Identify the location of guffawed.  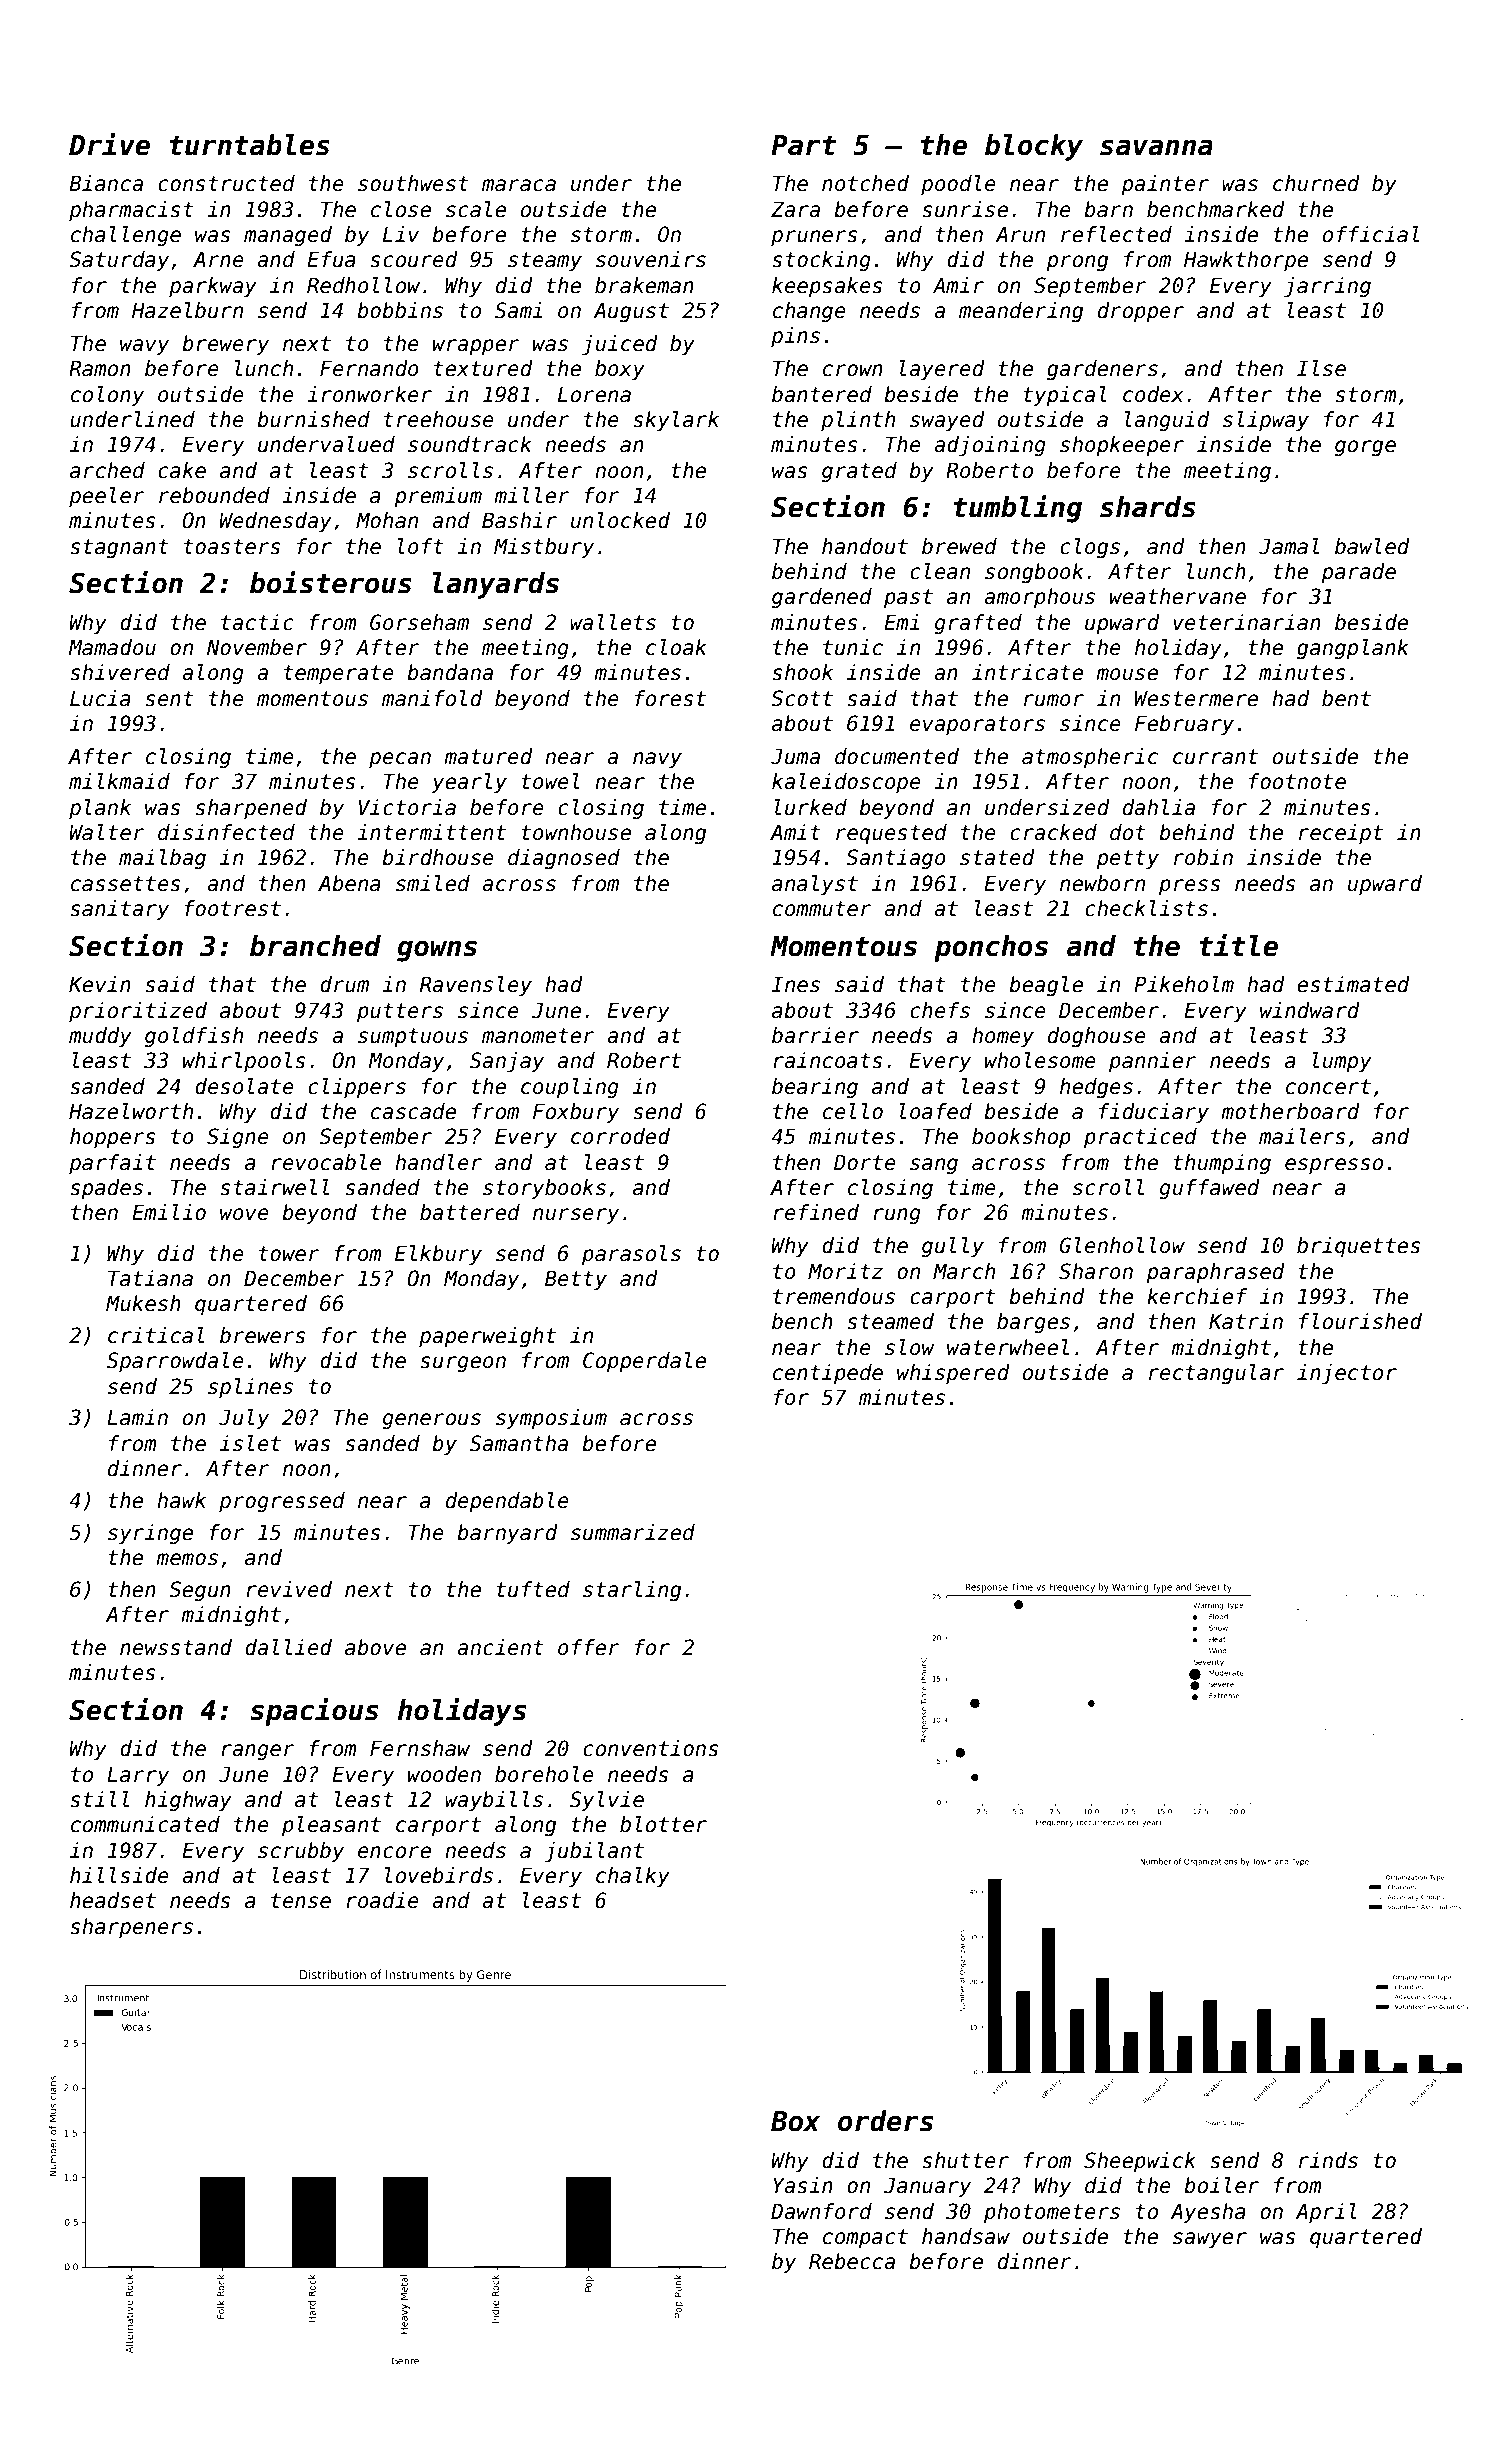
(1209, 1189).
